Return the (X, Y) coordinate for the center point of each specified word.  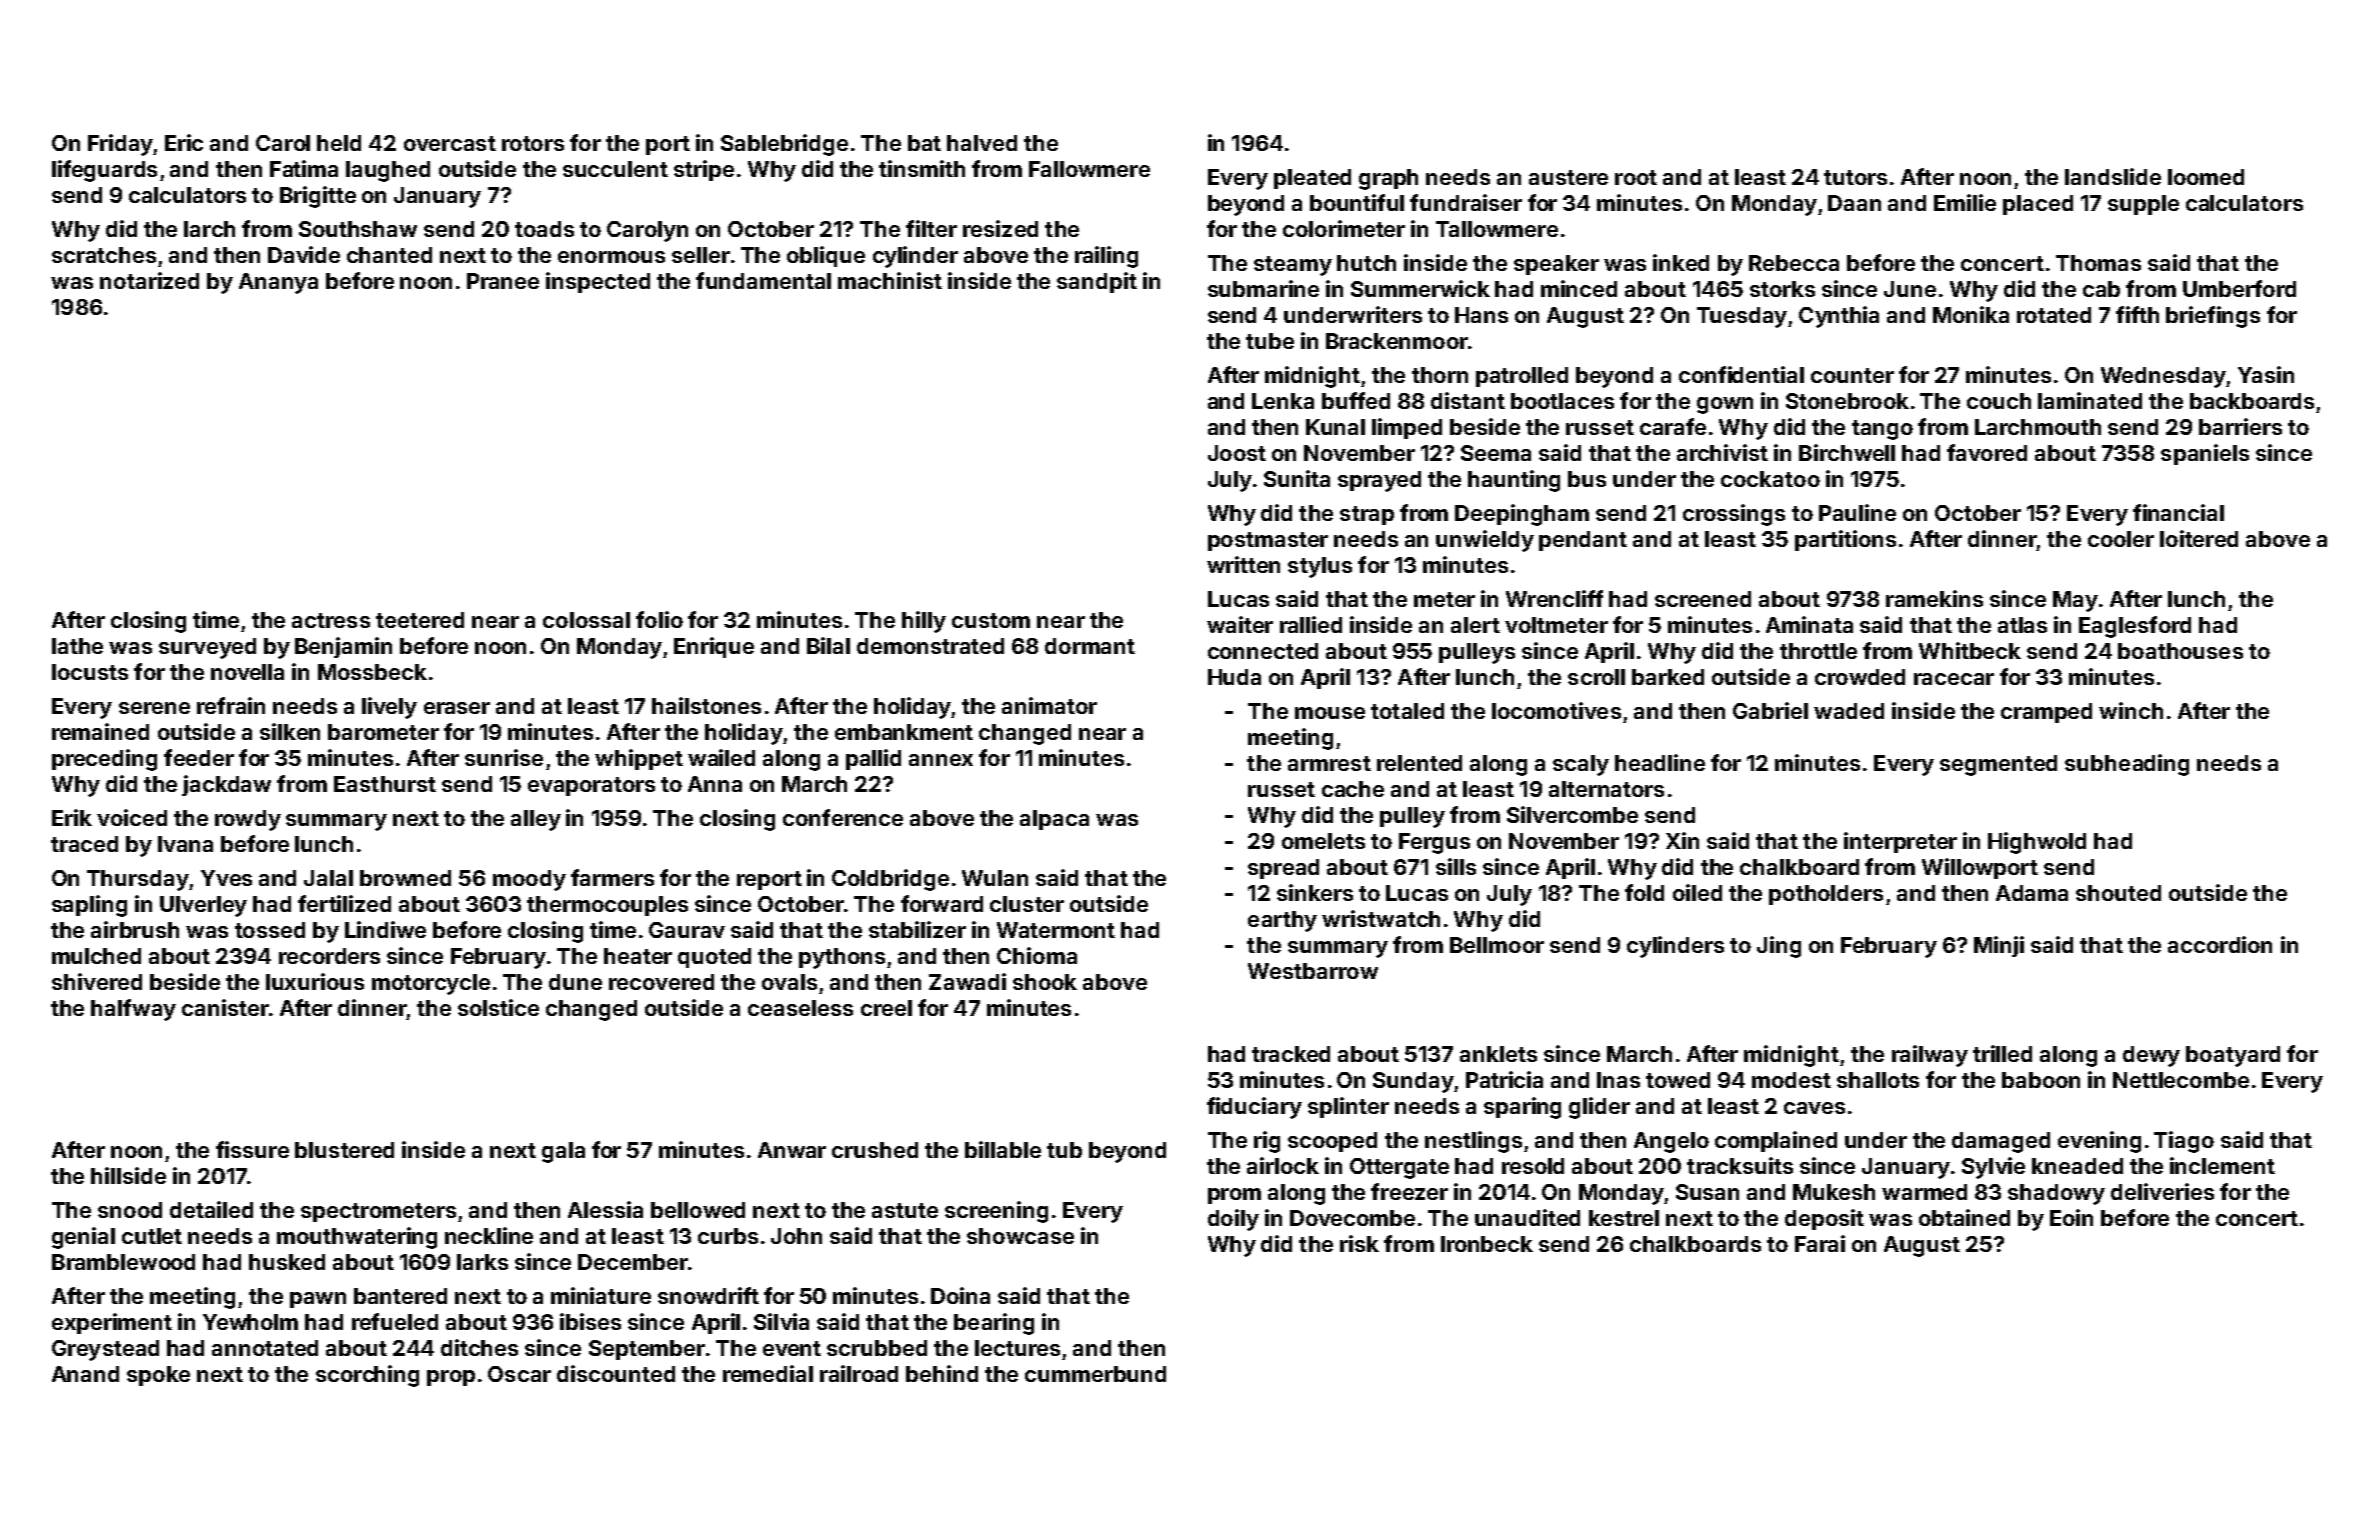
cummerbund (1095, 1374)
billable (1003, 1149)
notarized (149, 280)
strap (1367, 515)
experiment (112, 1323)
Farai (1820, 1243)
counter (1852, 375)
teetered (420, 620)
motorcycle (431, 984)
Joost (1237, 453)
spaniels (2205, 454)
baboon (2041, 1080)
